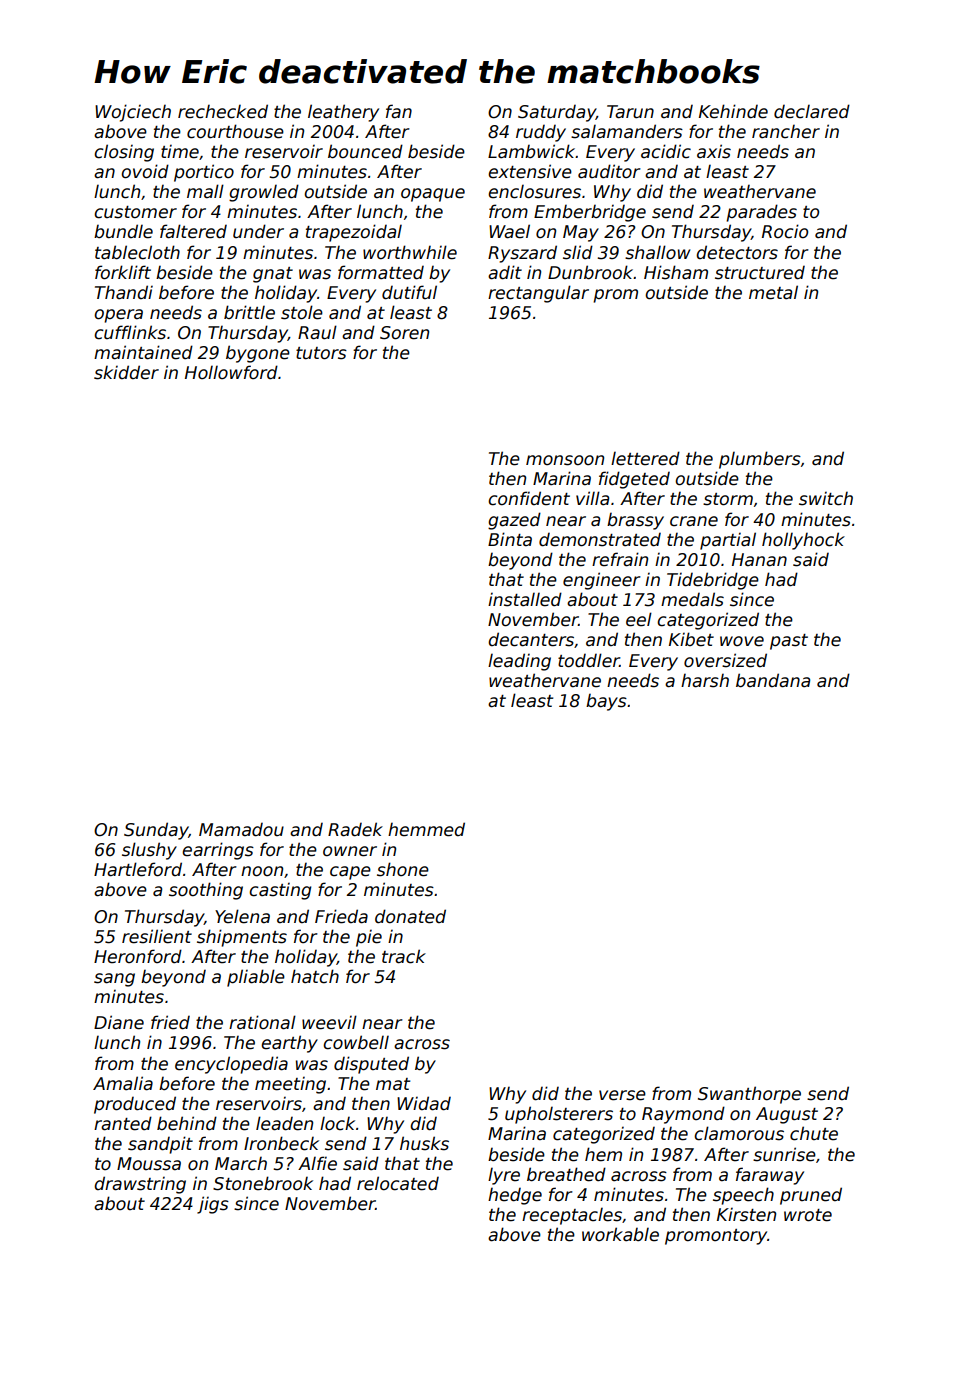  I want to click on metal, so click(773, 292).
